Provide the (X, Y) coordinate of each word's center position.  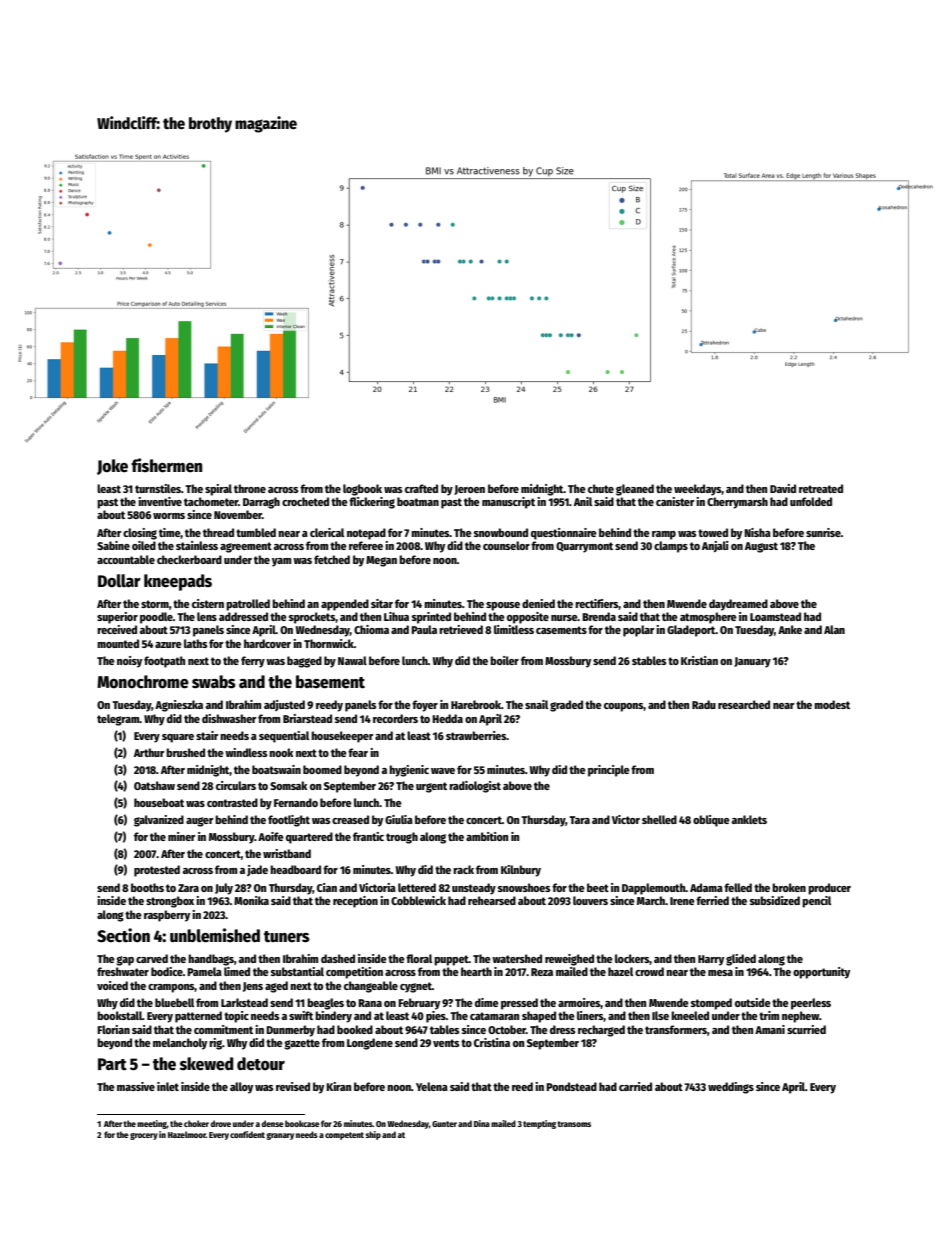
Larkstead (244, 1002)
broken (789, 887)
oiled (144, 545)
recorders (395, 718)
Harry (711, 960)
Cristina (492, 1042)
